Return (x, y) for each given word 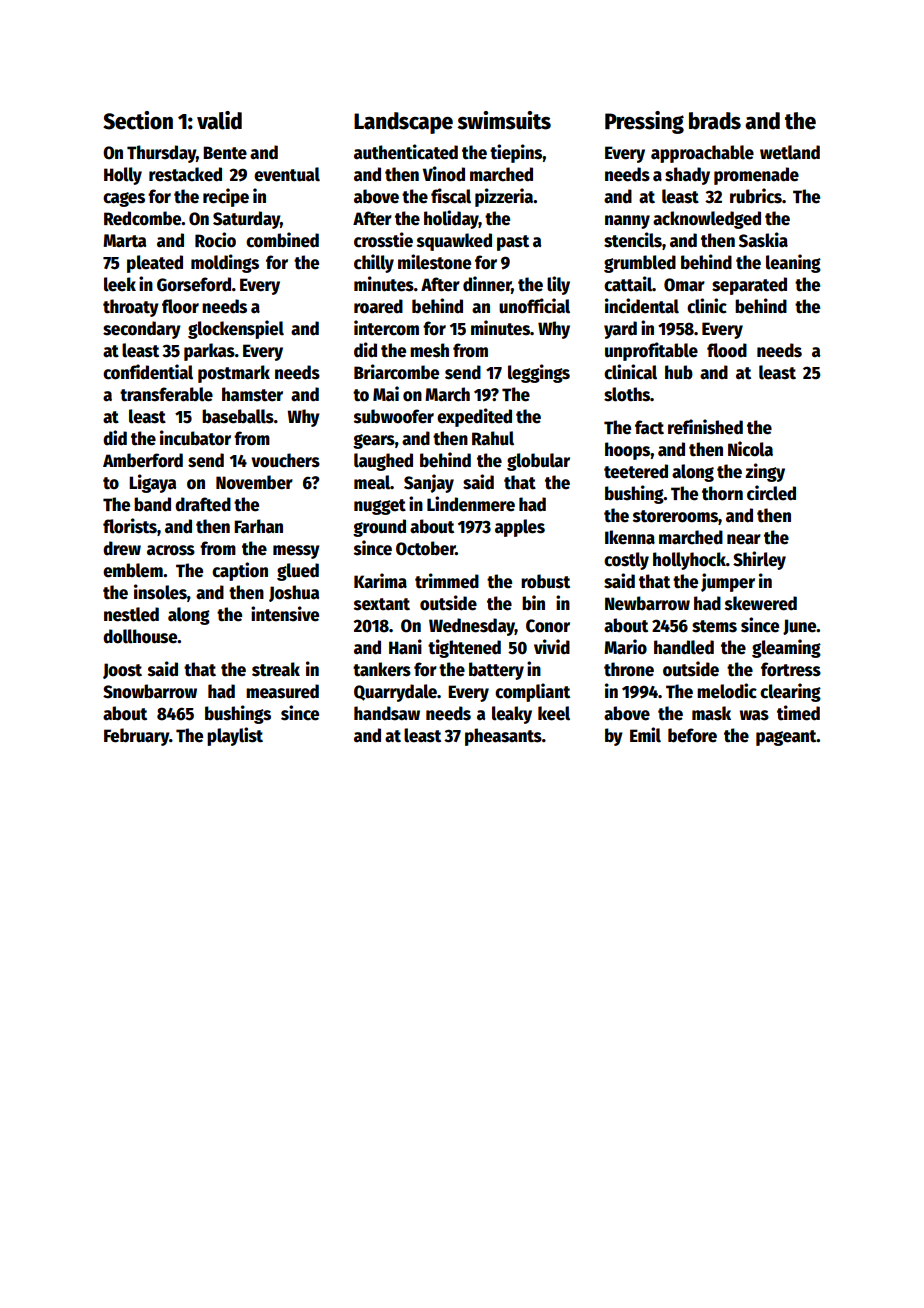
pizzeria (504, 197)
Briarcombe (396, 372)
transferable (166, 394)
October (426, 548)
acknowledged (707, 220)
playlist (235, 736)
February (136, 737)
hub (679, 372)
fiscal (451, 196)
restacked (185, 174)
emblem (133, 570)
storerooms (675, 516)
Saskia (763, 240)
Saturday (246, 220)
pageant (786, 738)
